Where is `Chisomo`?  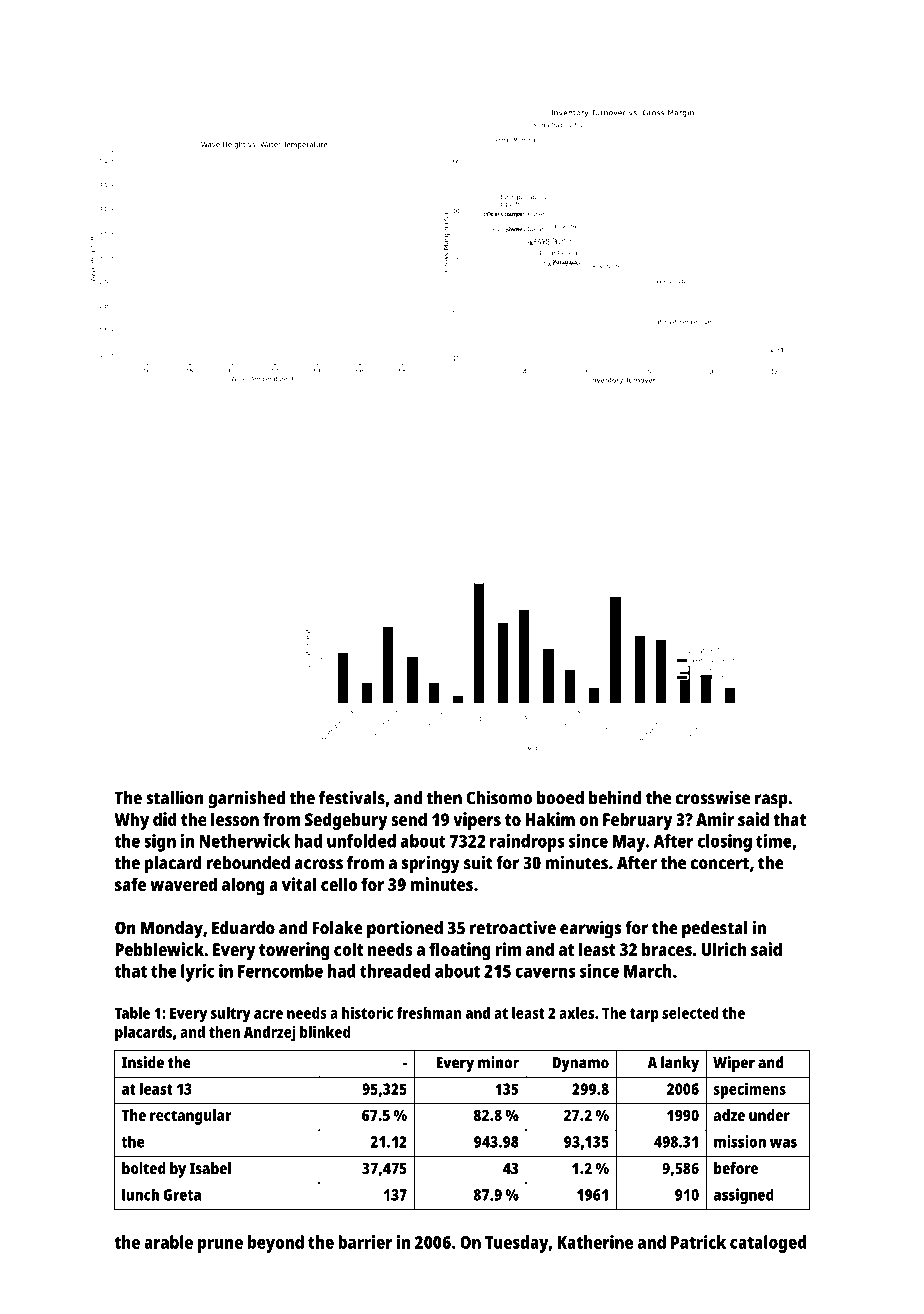
Chisomo is located at coordinates (499, 797).
